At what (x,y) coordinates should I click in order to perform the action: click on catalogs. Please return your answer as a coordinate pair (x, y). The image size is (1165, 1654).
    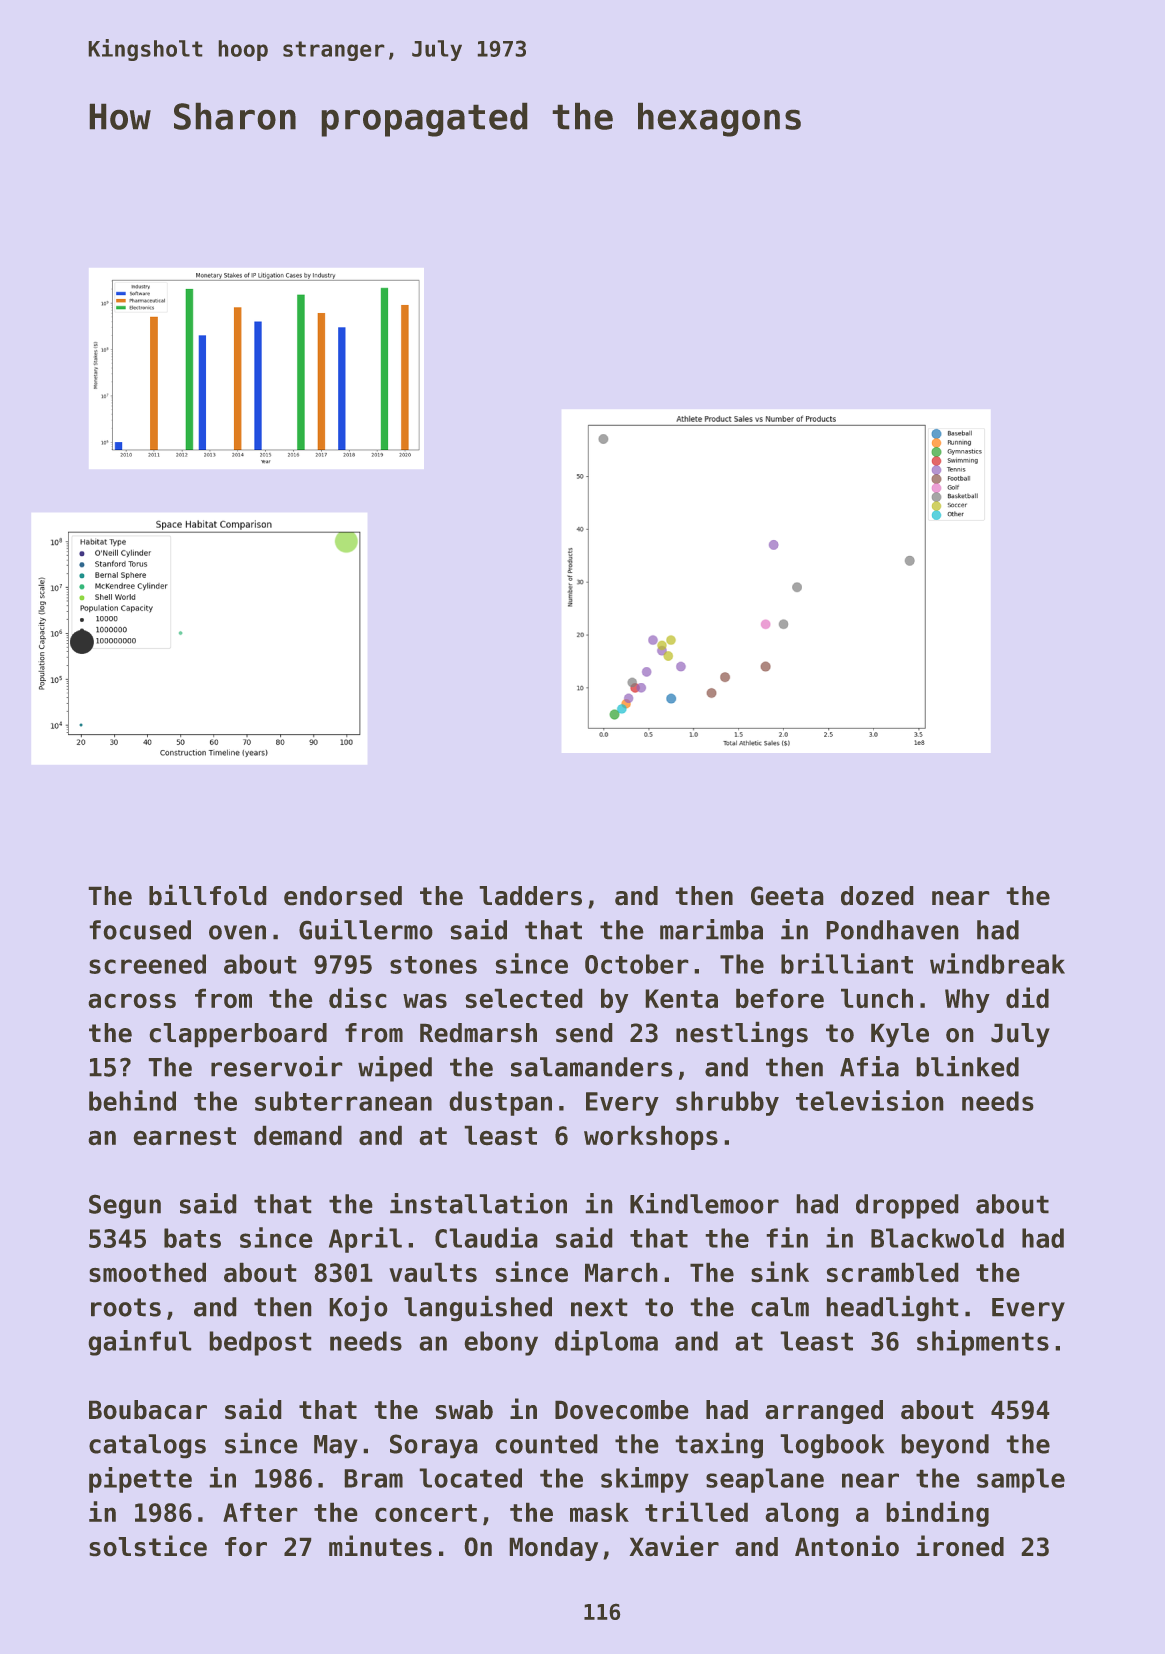
    Looking at the image, I should click on (147, 1446).
